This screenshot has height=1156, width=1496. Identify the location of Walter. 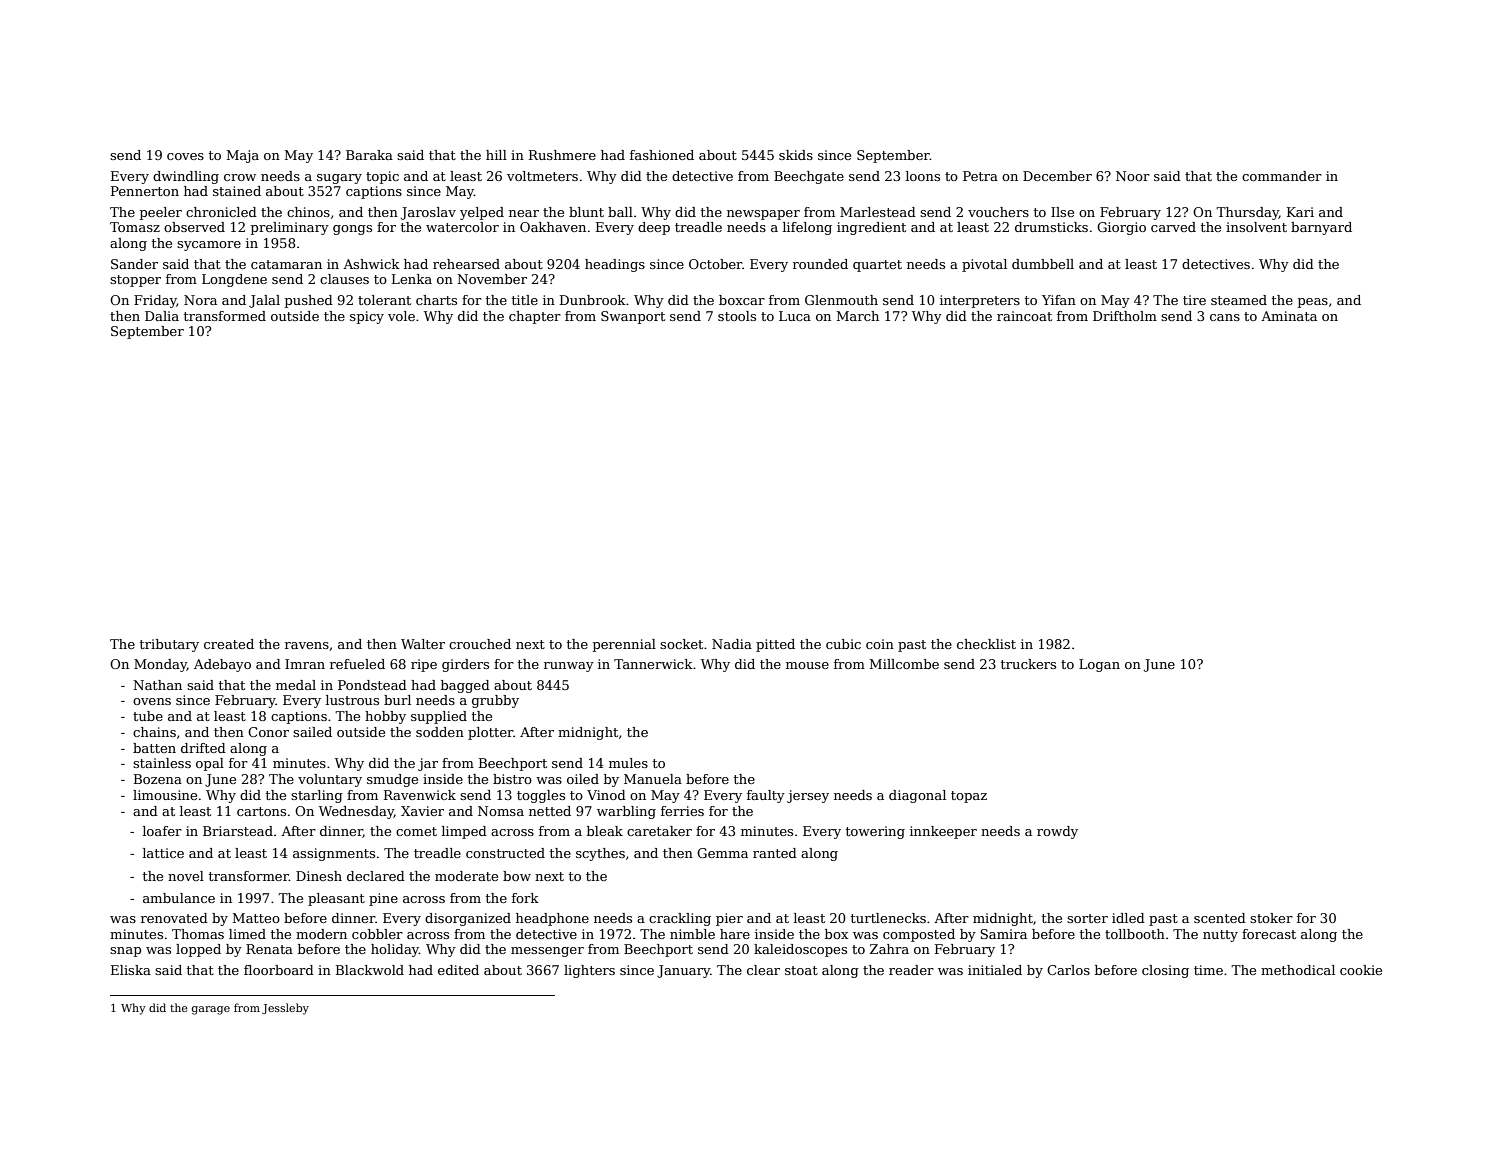
(423, 644).
